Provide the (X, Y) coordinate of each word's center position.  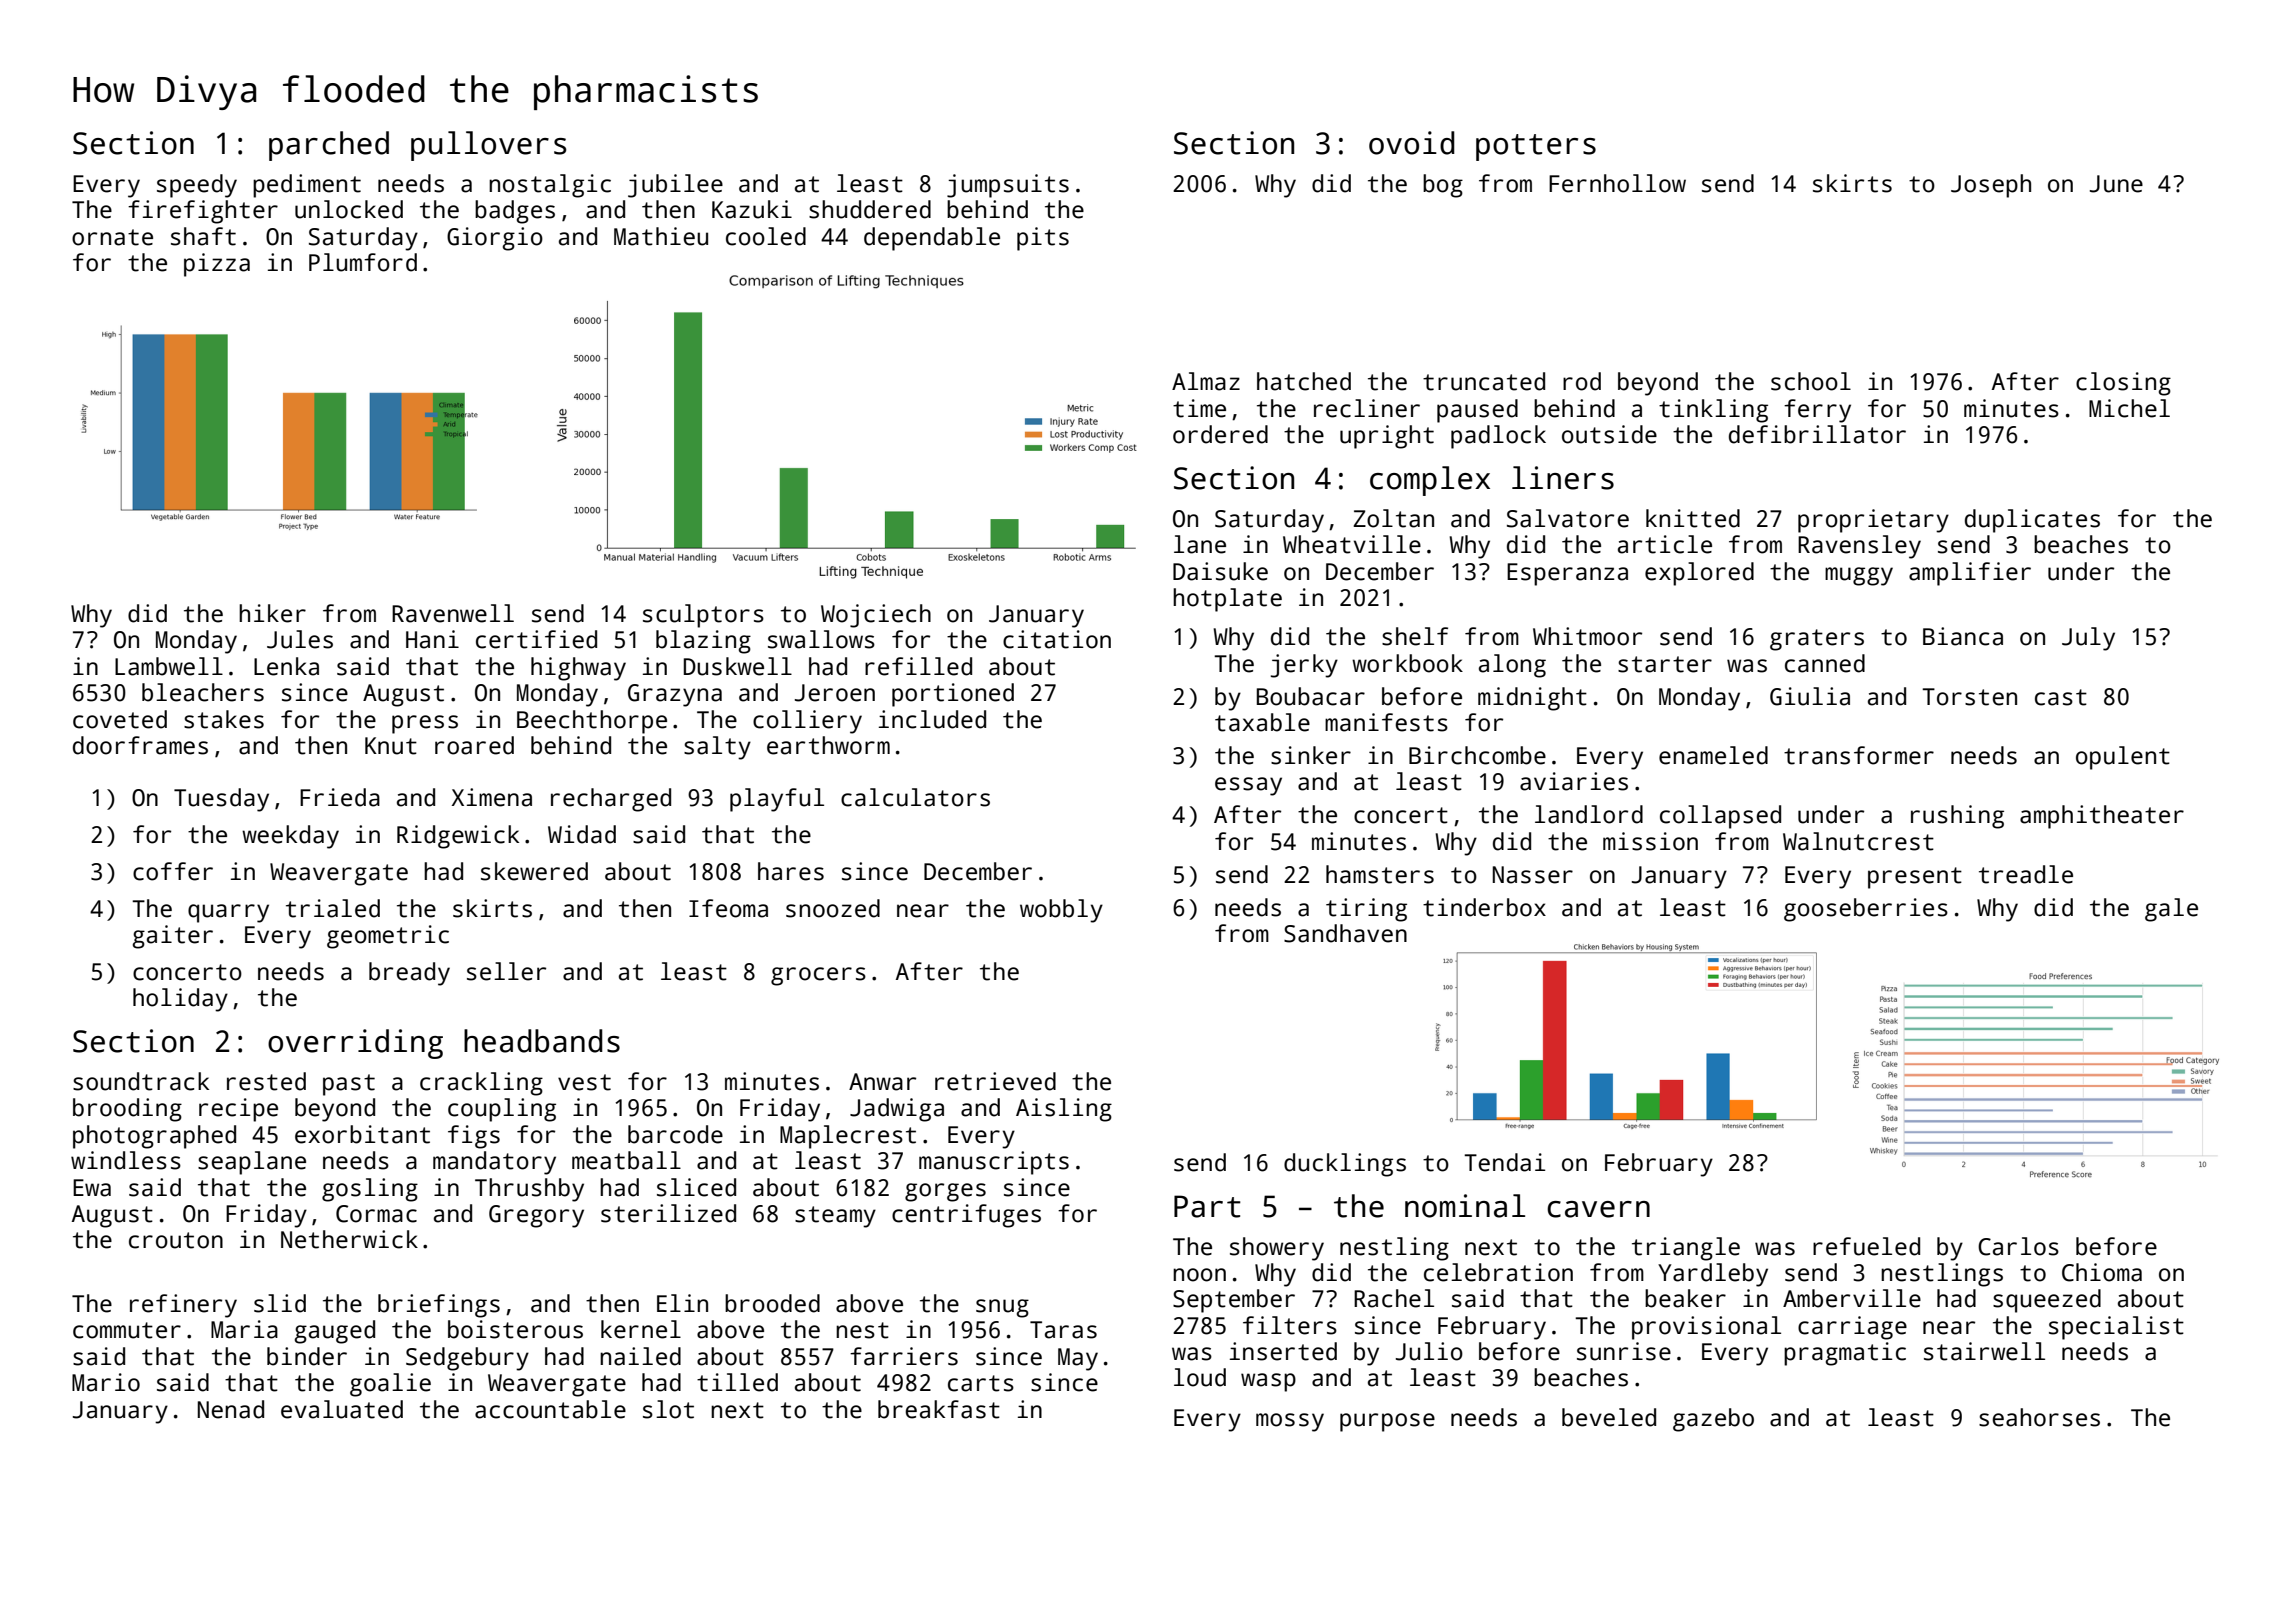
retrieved (995, 1081)
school (1811, 381)
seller (506, 971)
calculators (915, 797)
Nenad (231, 1409)
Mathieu (661, 236)
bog (1443, 186)
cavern (1598, 1209)
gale (2171, 910)
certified (536, 639)
